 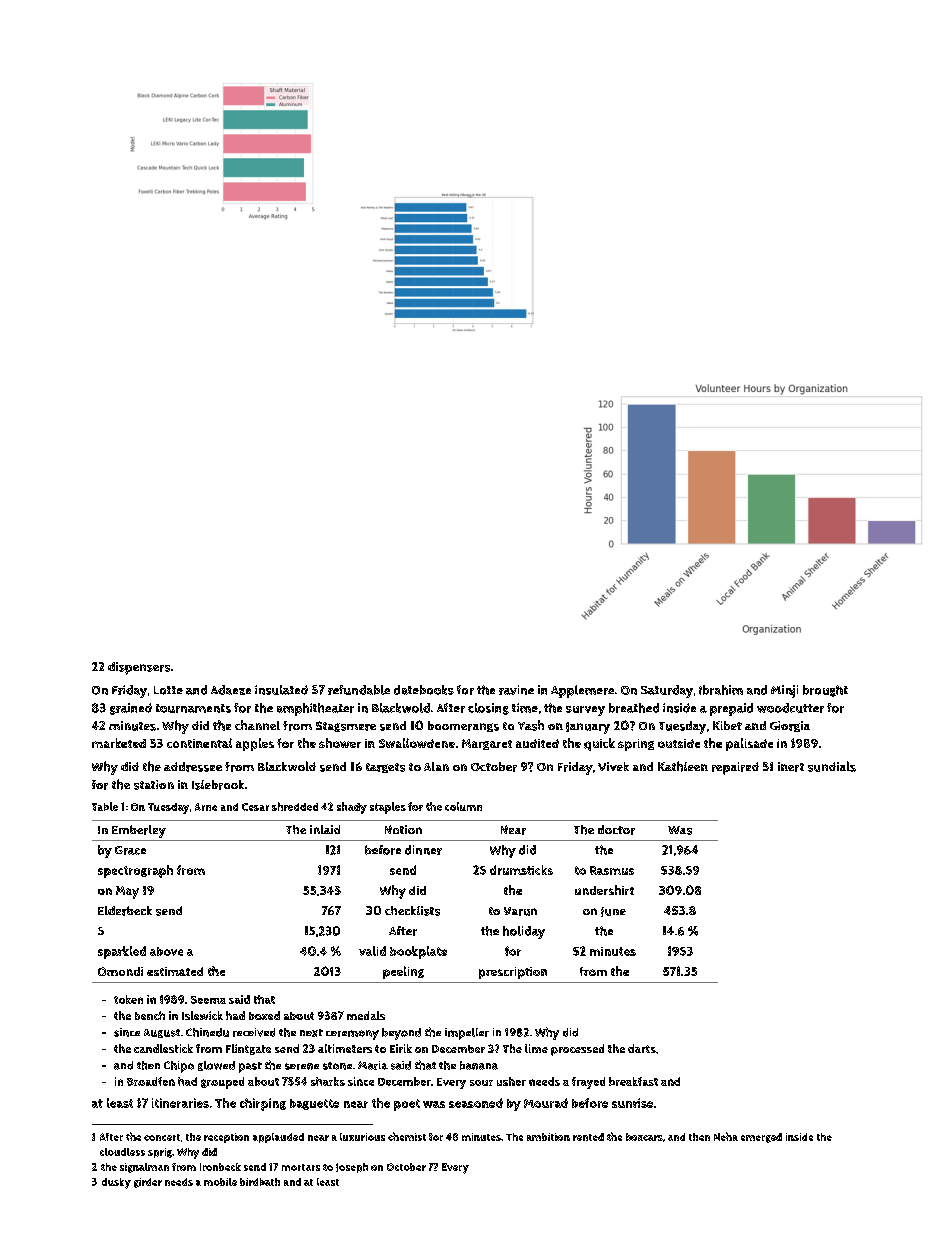 What do you see at coordinates (139, 668) in the page?
I see `dispensers` at bounding box center [139, 668].
